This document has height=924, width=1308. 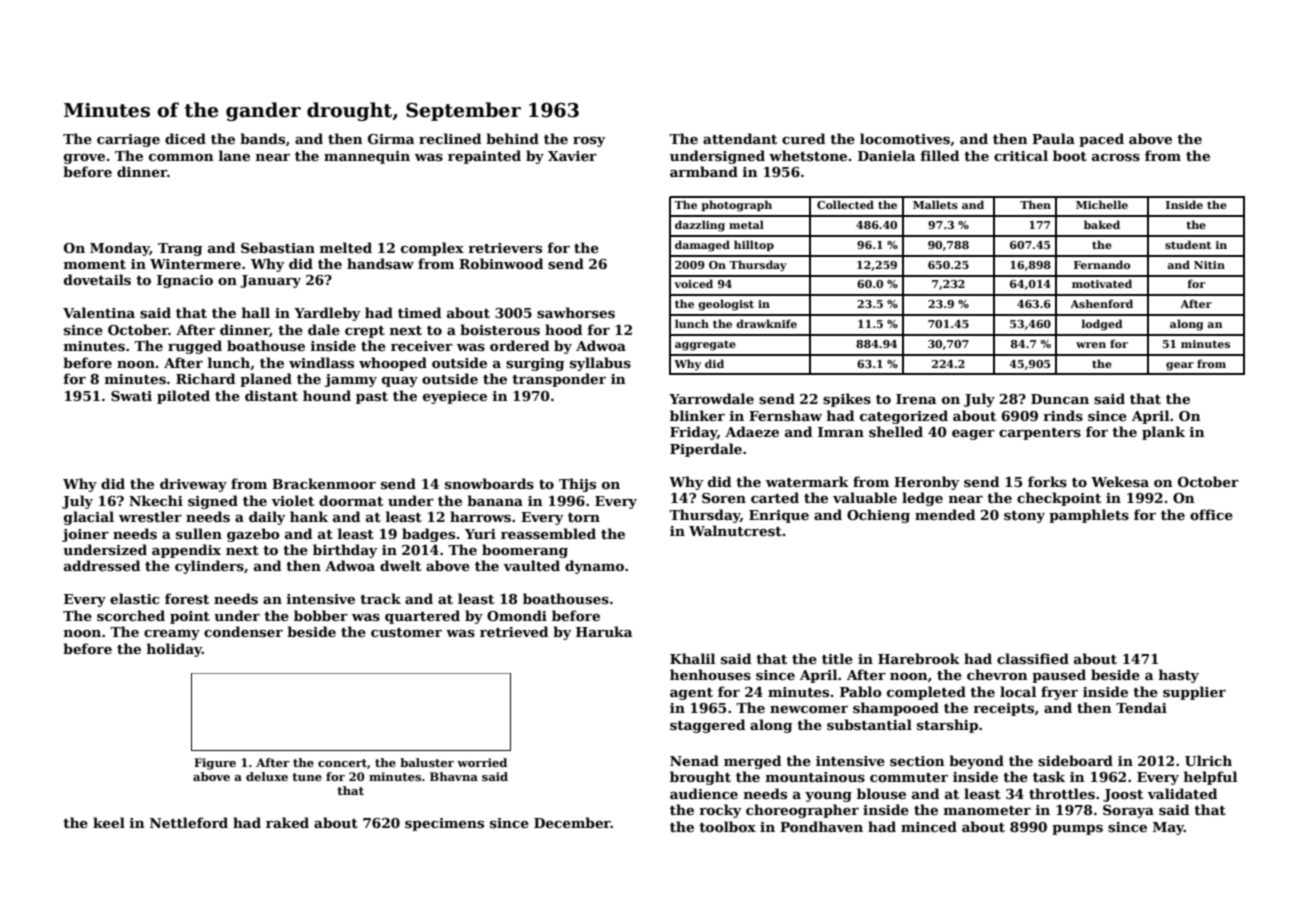 I want to click on paused, so click(x=1059, y=676).
